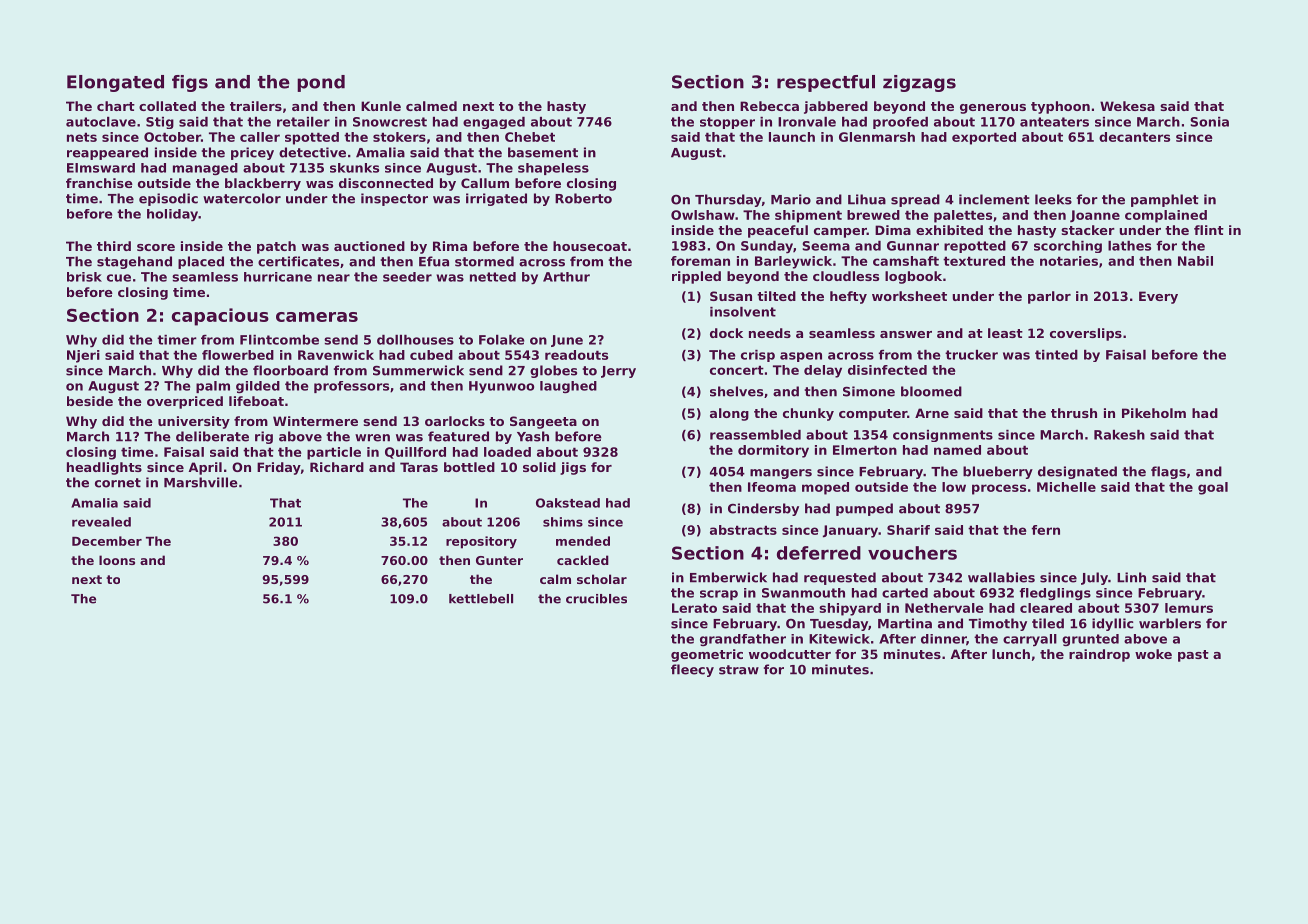 This screenshot has width=1308, height=924. Describe the element at coordinates (117, 560) in the screenshot. I see `loons` at that location.
